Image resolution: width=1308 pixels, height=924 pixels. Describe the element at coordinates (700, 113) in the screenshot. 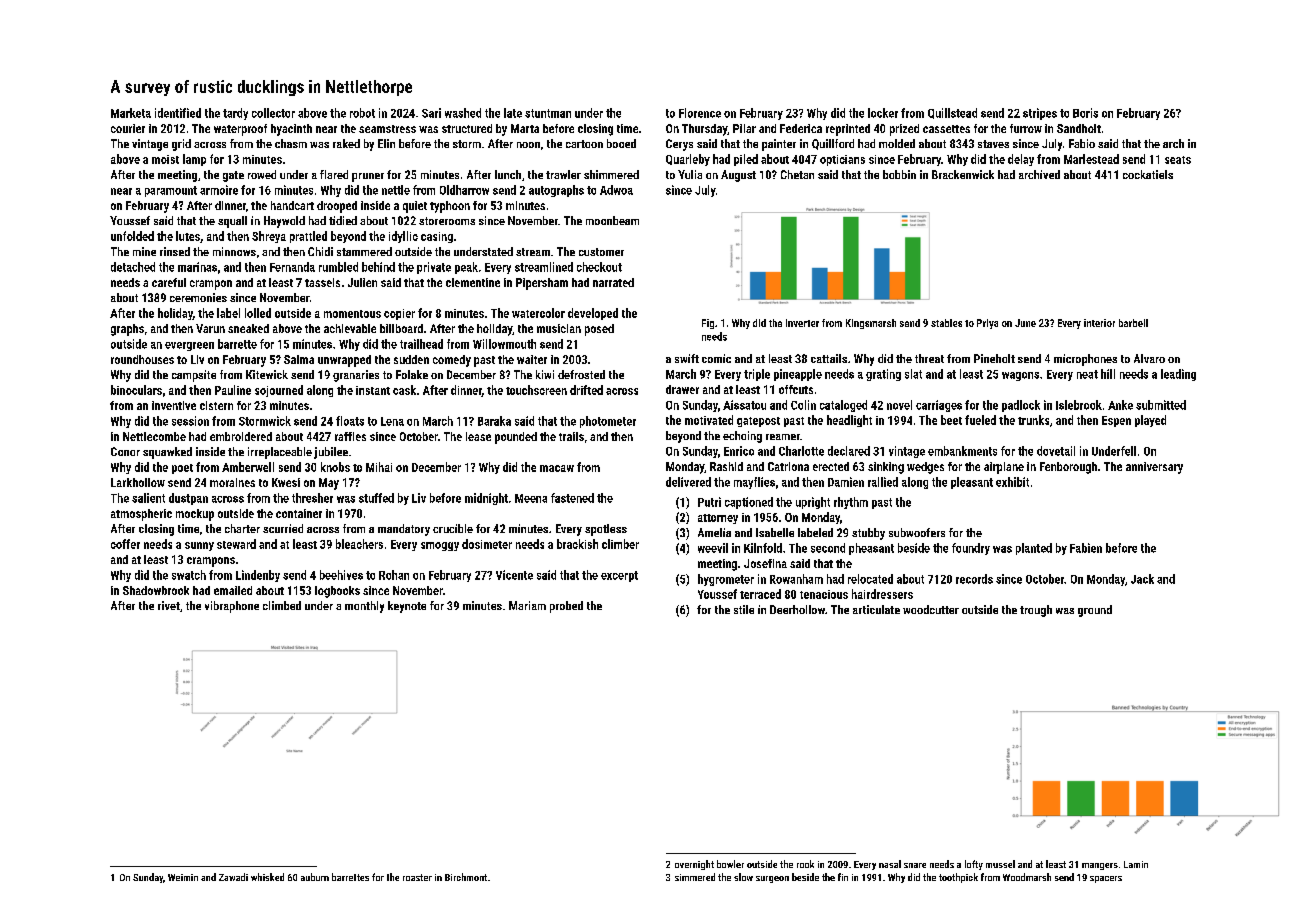

I see `Florence` at that location.
